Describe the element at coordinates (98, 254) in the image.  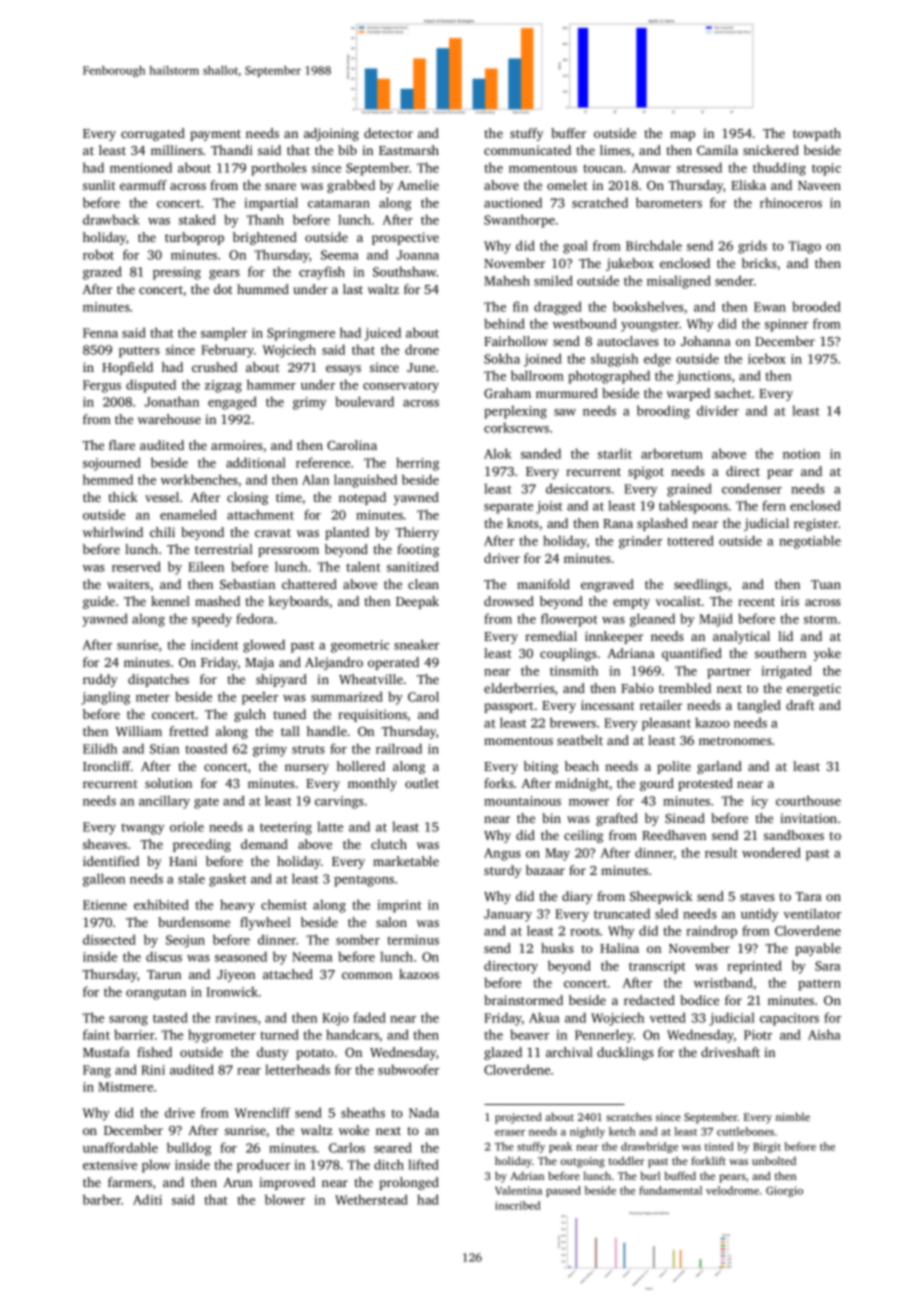
I see `robot` at that location.
